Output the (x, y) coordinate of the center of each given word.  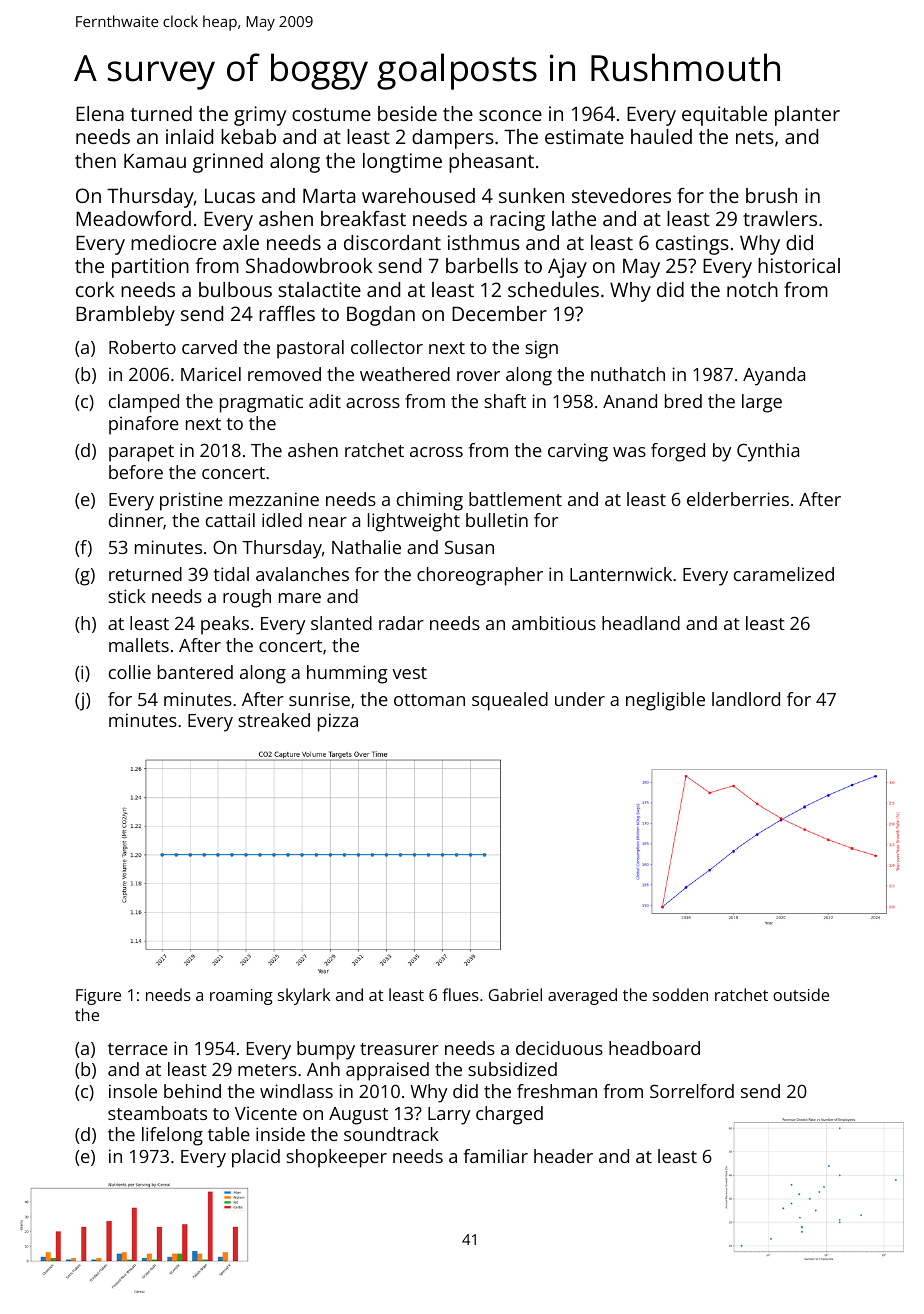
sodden (680, 994)
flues (460, 994)
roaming (241, 997)
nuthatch (628, 374)
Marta (329, 196)
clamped (144, 403)
